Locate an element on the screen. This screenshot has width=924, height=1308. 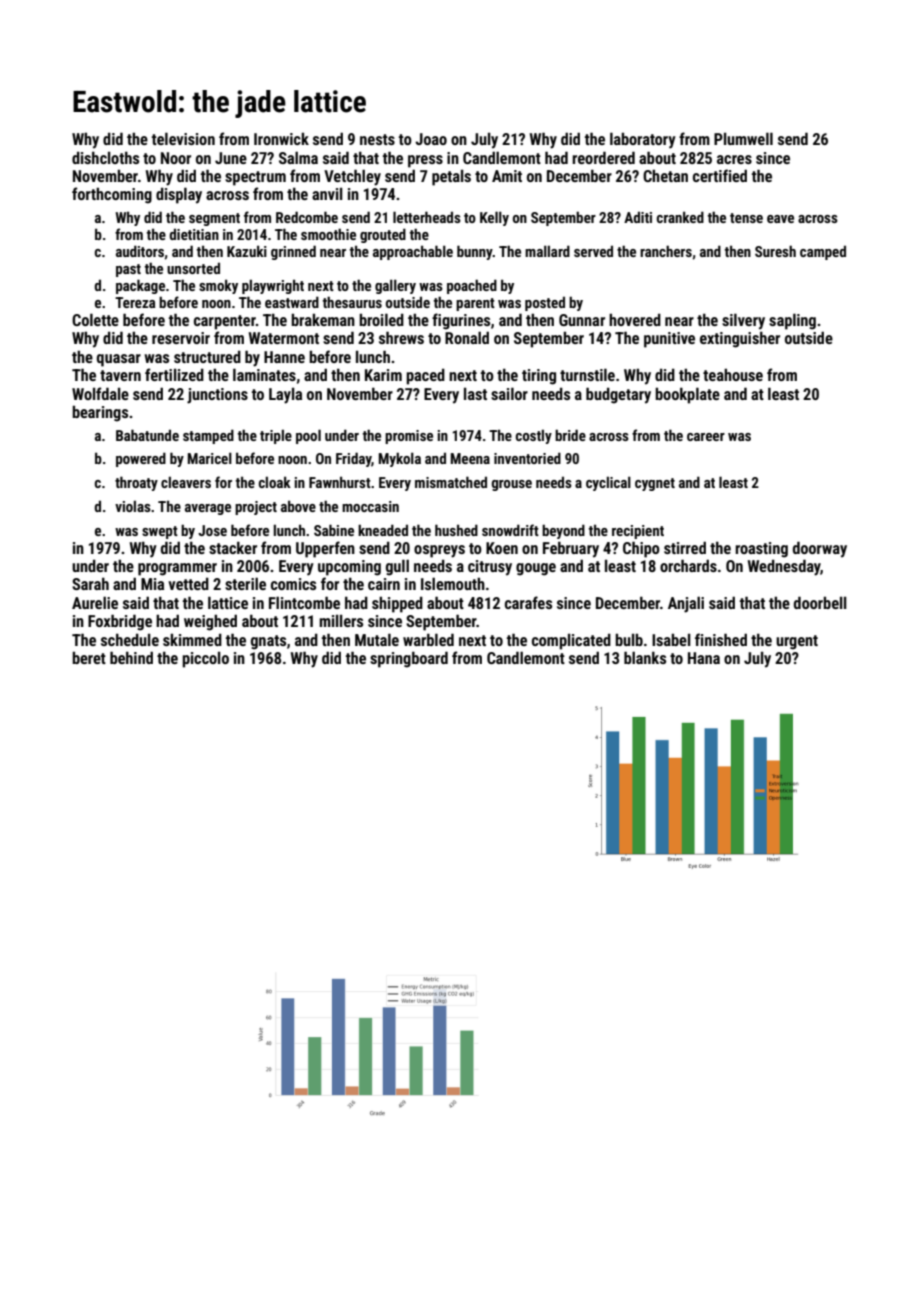
thesaurus is located at coordinates (352, 302).
